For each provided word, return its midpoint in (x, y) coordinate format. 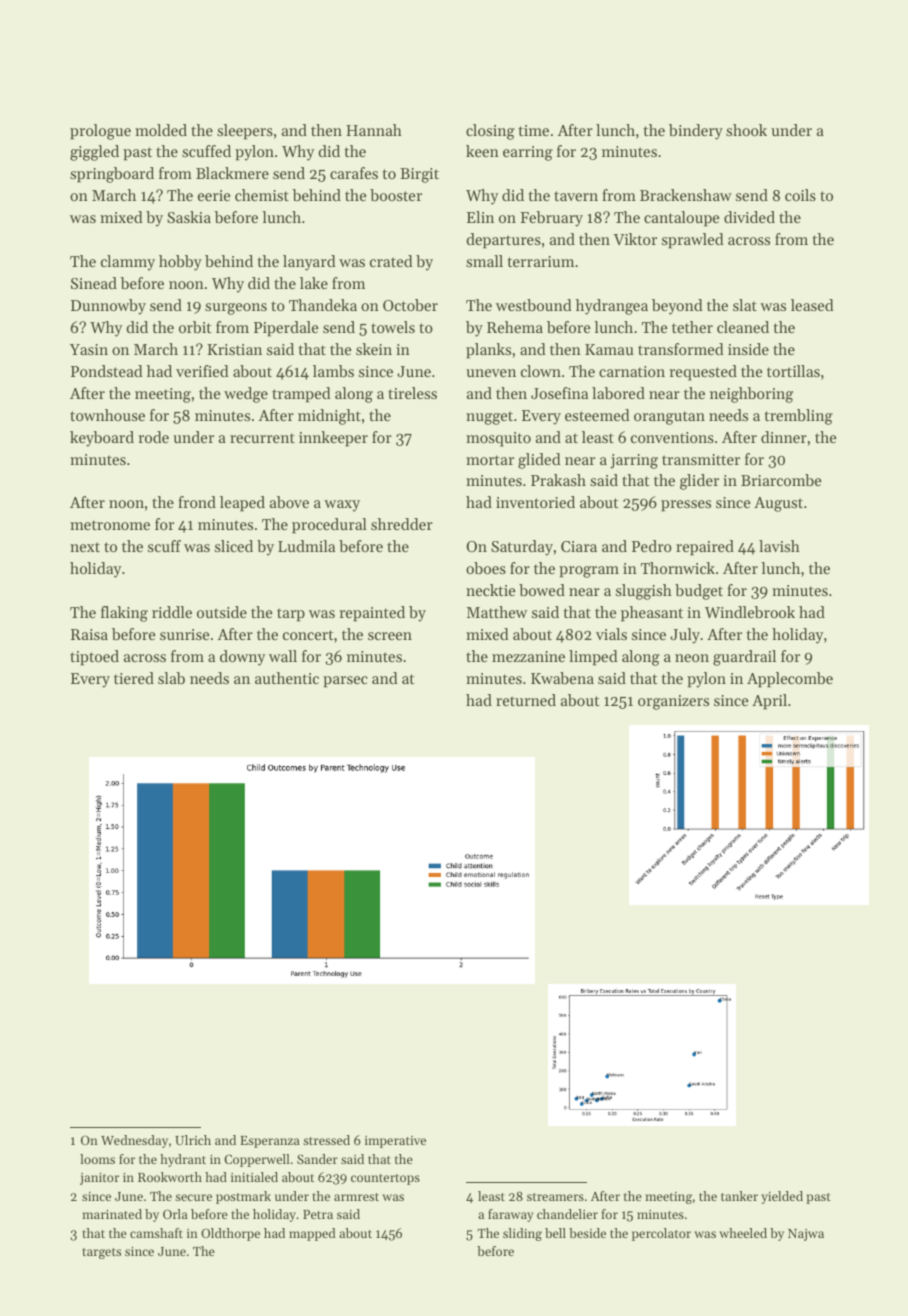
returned (526, 700)
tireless (412, 393)
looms (97, 1159)
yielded (782, 1197)
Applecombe (790, 680)
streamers (555, 1197)
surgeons (236, 309)
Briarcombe (781, 480)
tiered (134, 678)
